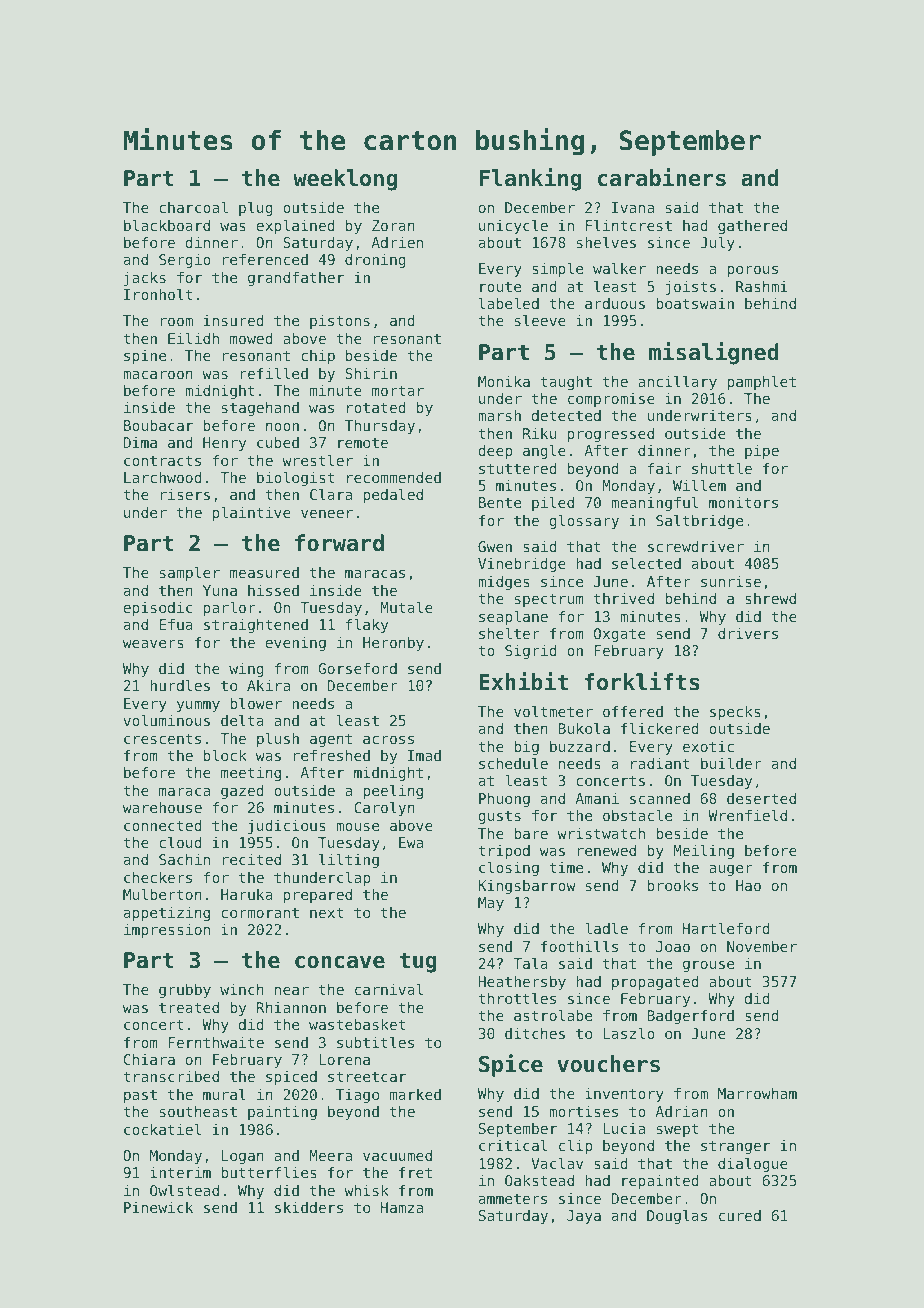 Image resolution: width=924 pixels, height=1308 pixels. Describe the element at coordinates (662, 177) in the screenshot. I see `carabiners` at that location.
